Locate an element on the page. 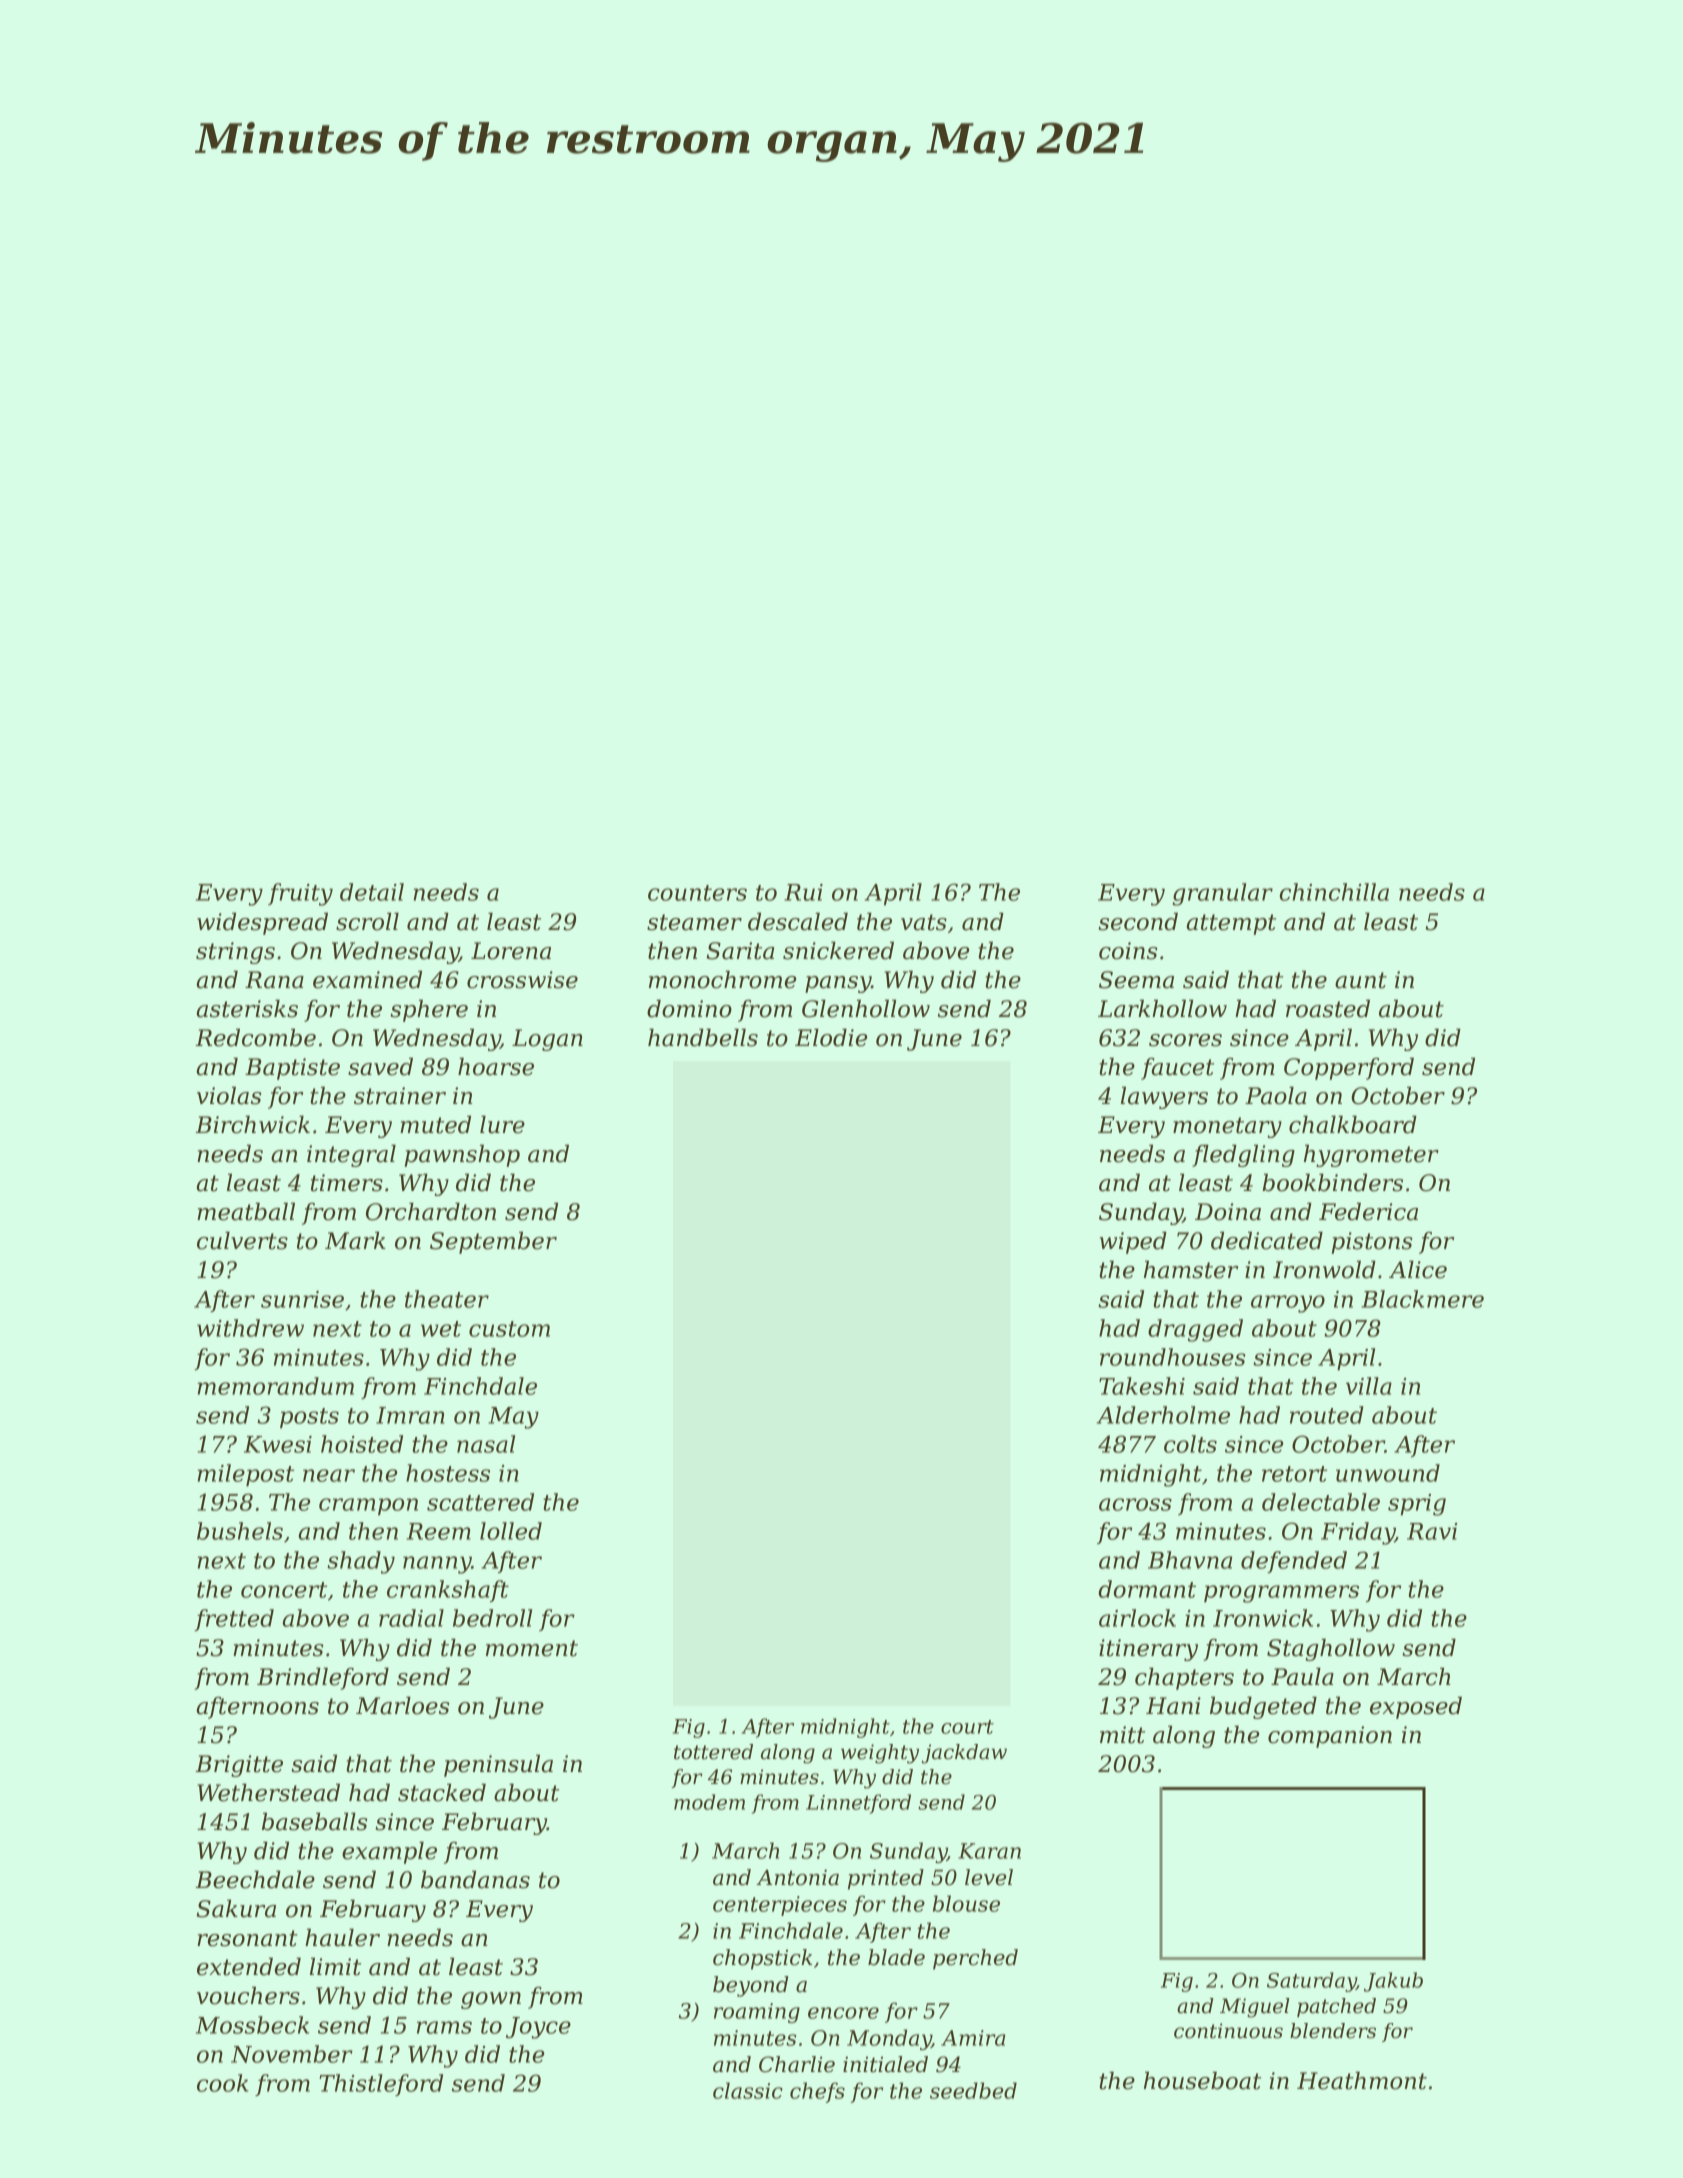 This document has width=1683, height=2178. Thistleford is located at coordinates (381, 2085).
